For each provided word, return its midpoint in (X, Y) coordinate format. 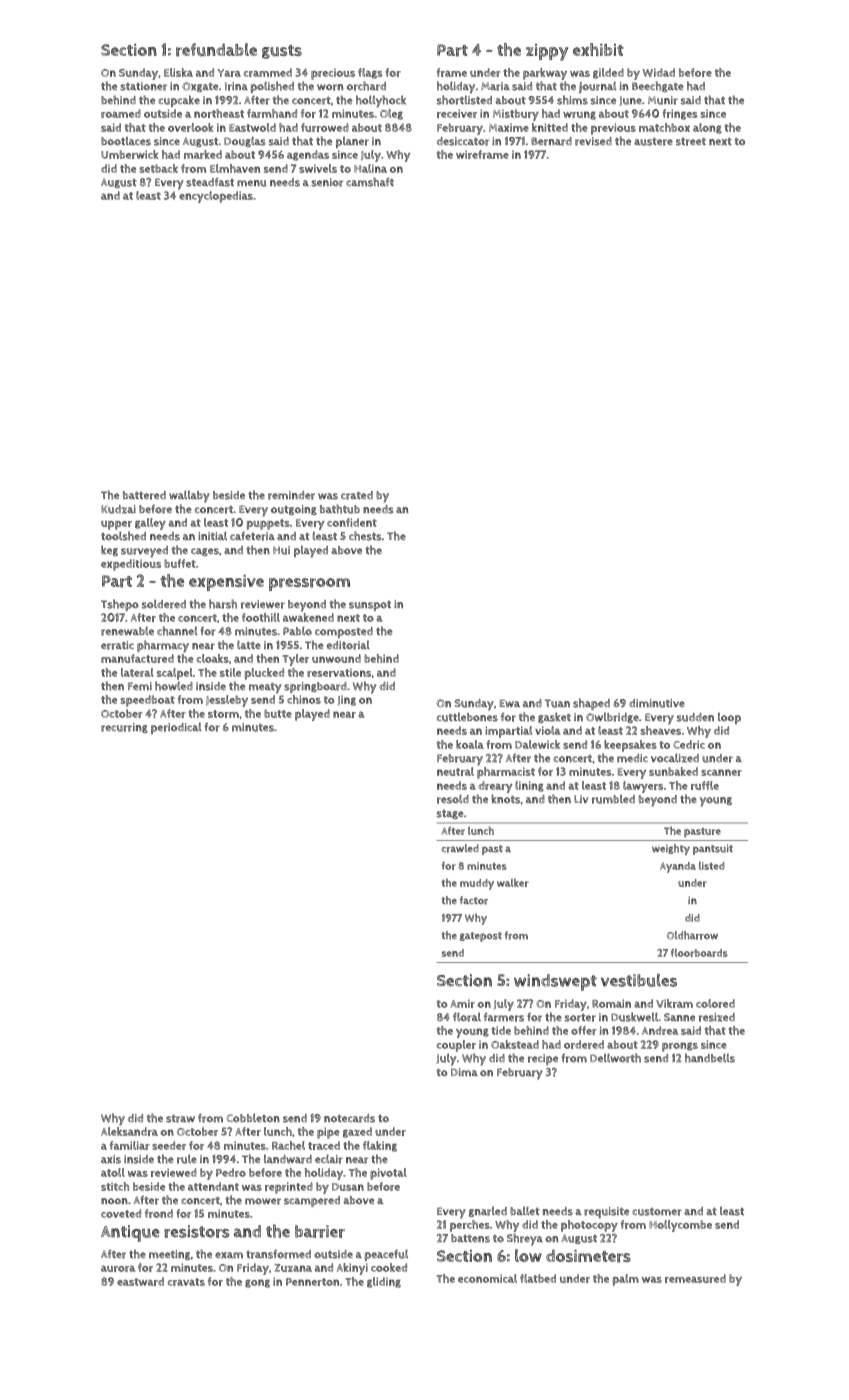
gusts (282, 52)
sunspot (370, 606)
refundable (216, 50)
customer (657, 1212)
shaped (591, 704)
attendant (213, 1186)
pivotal (388, 1174)
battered (144, 495)
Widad (659, 72)
